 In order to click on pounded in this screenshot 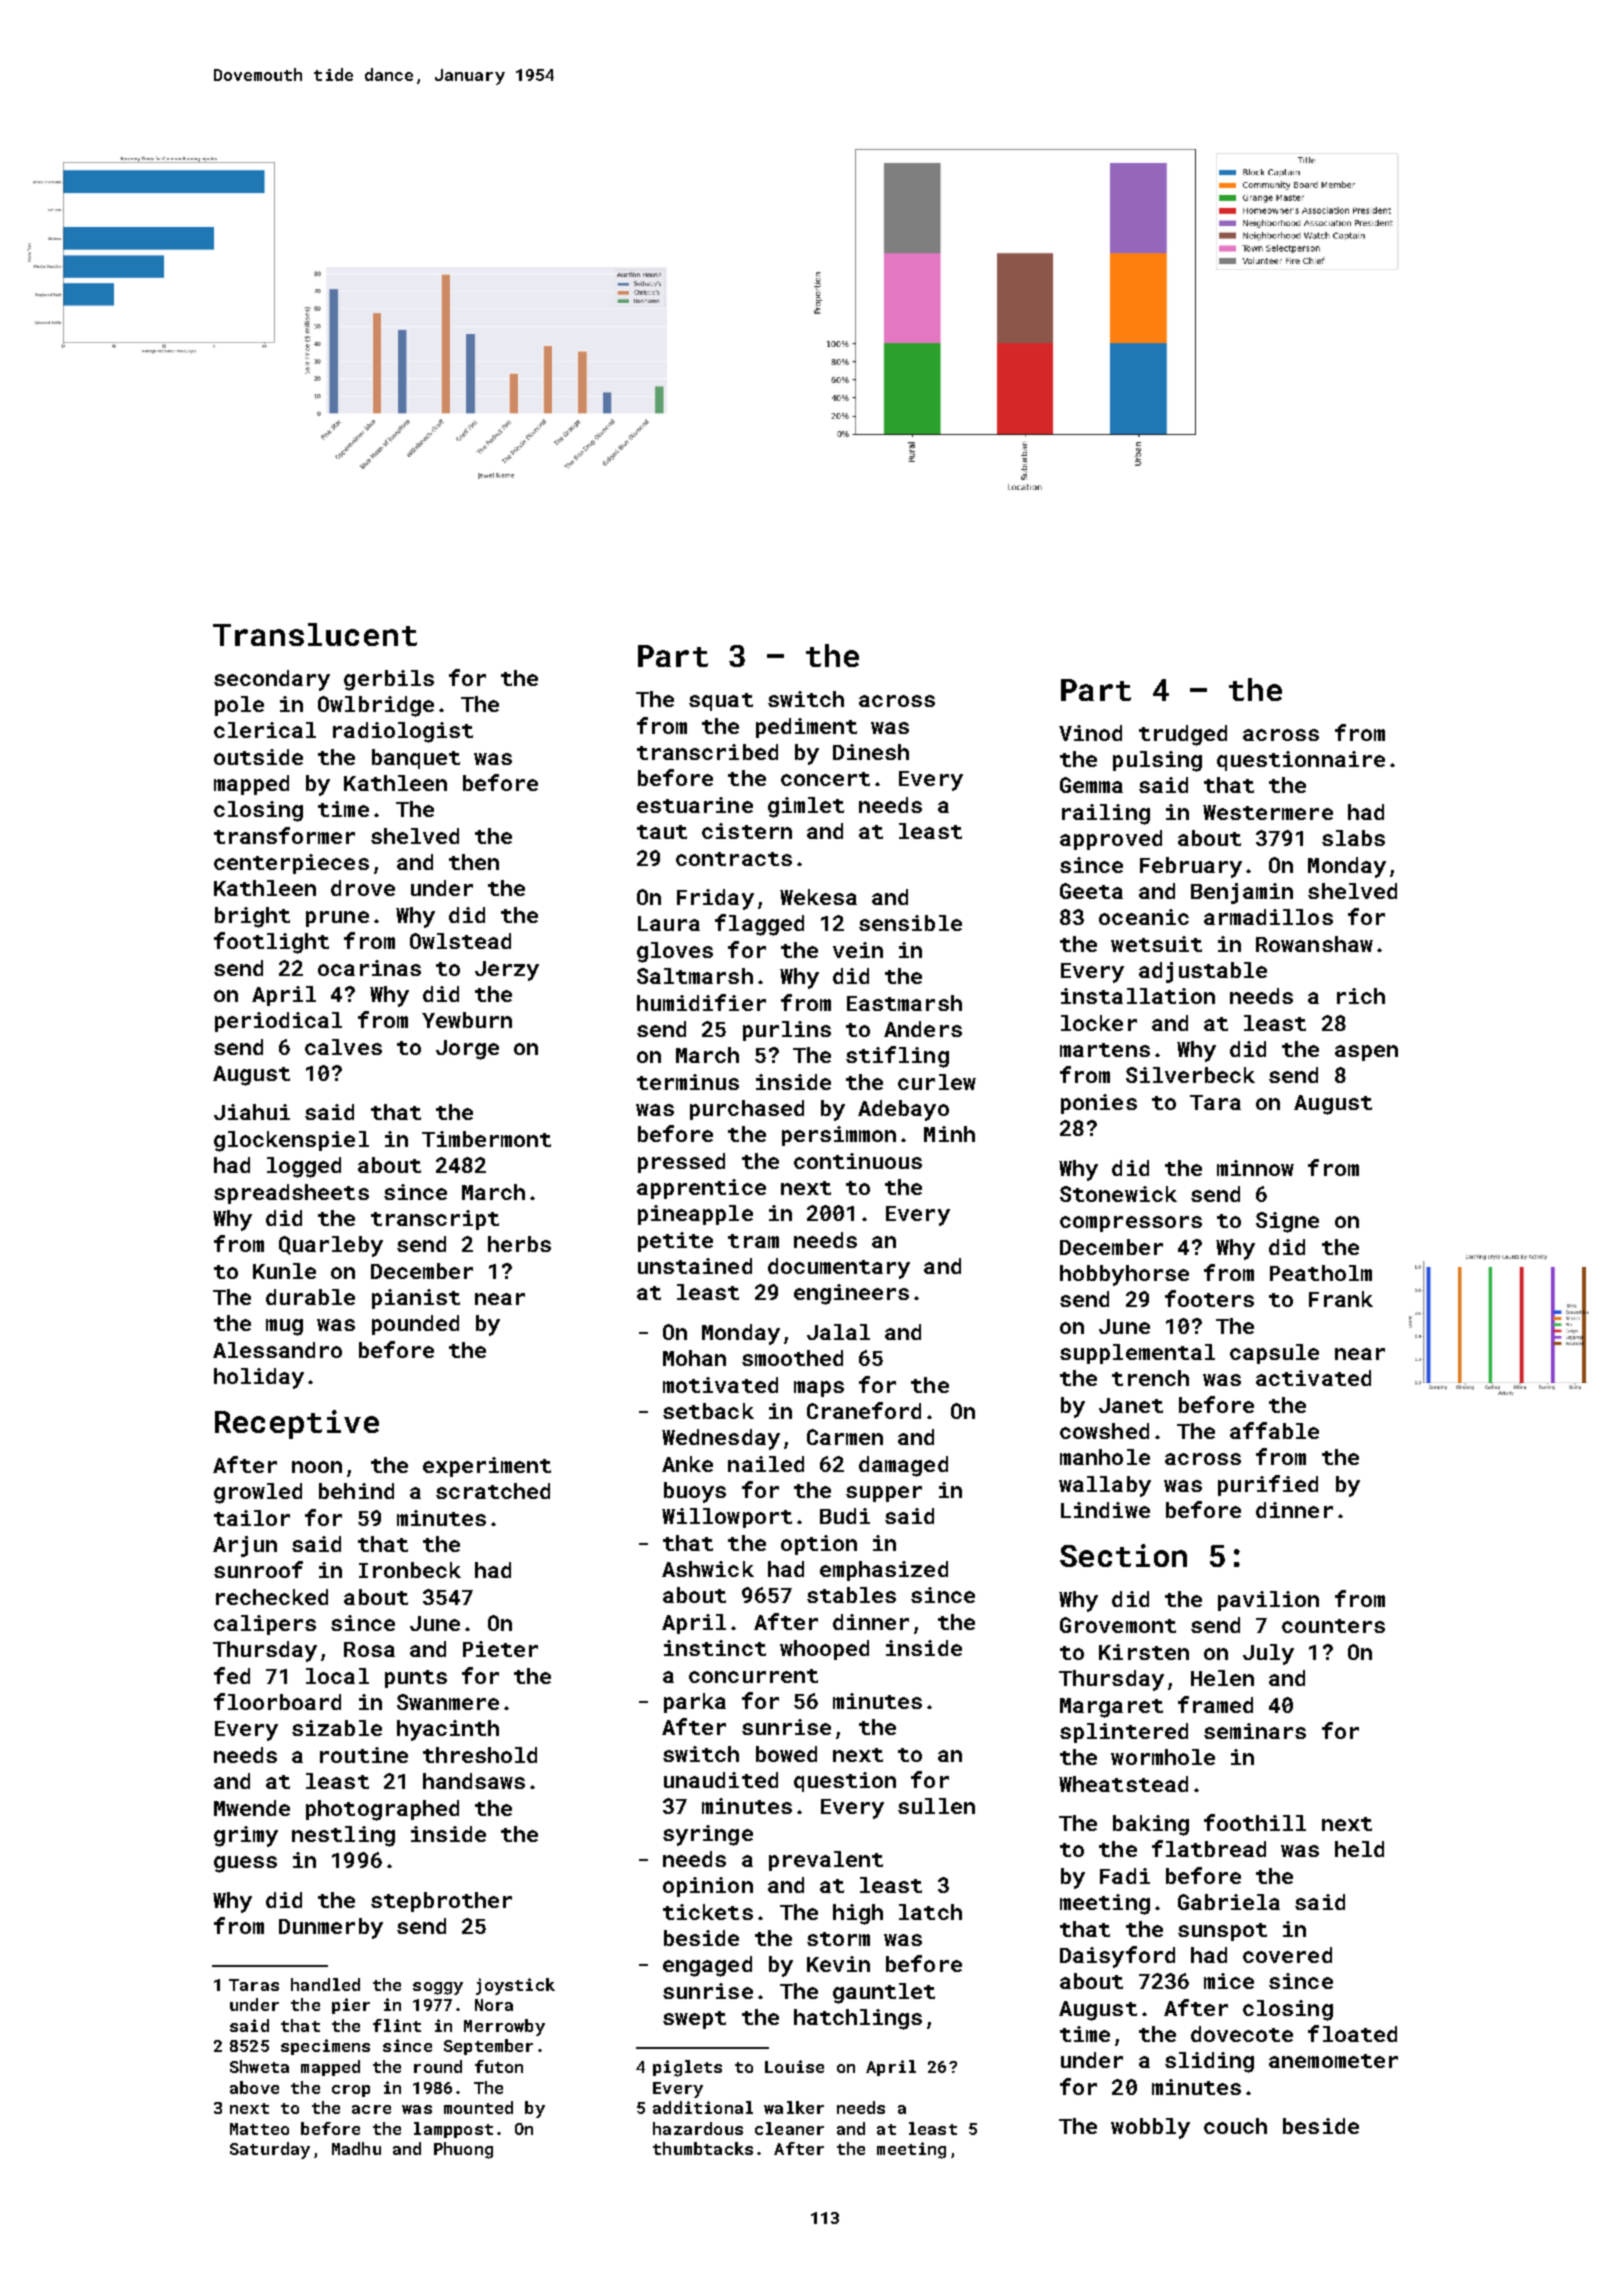, I will do `click(415, 1325)`.
